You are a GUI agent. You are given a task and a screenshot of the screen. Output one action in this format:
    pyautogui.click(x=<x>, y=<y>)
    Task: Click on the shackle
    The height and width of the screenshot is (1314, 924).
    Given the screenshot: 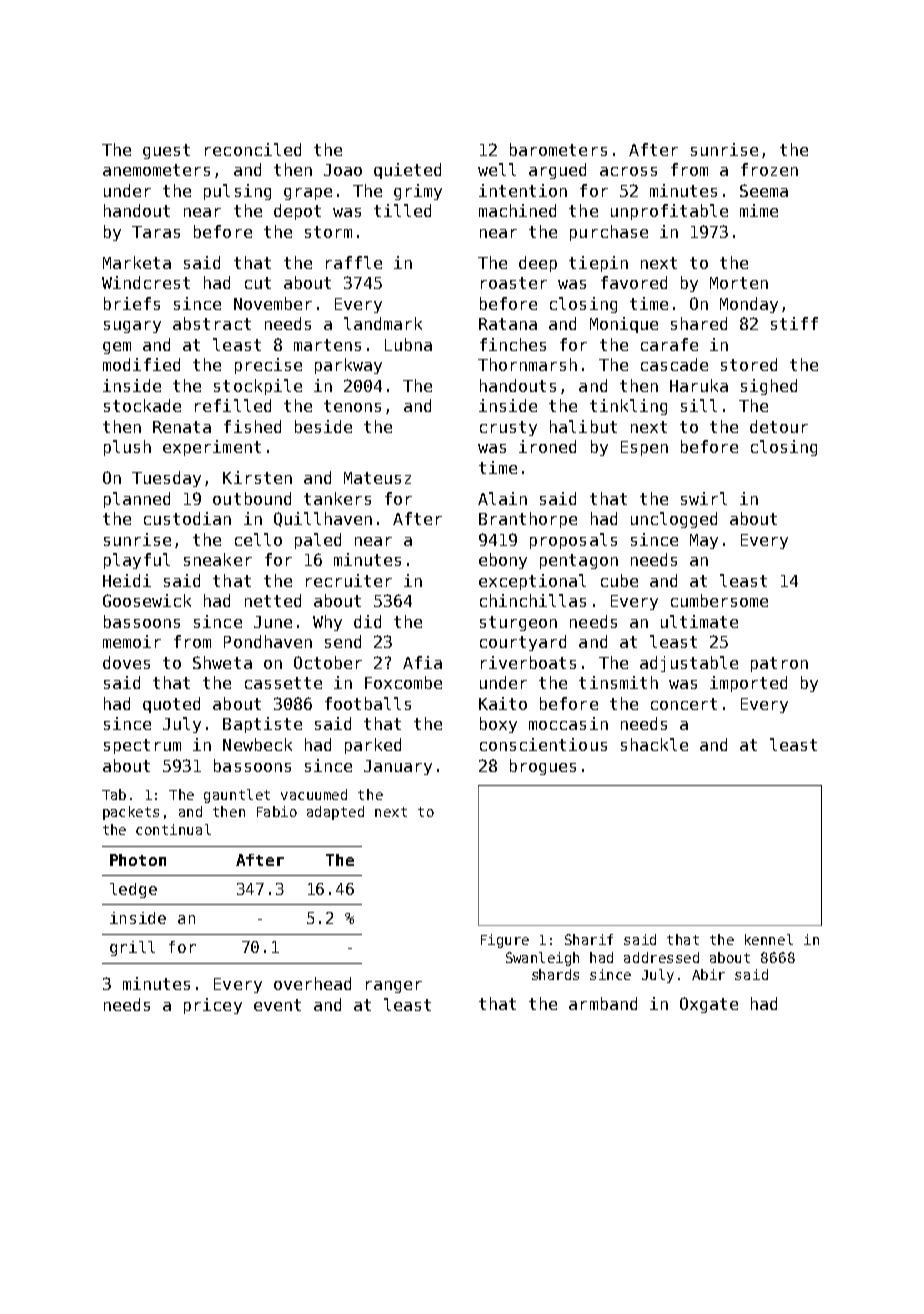 What is the action you would take?
    pyautogui.click(x=654, y=744)
